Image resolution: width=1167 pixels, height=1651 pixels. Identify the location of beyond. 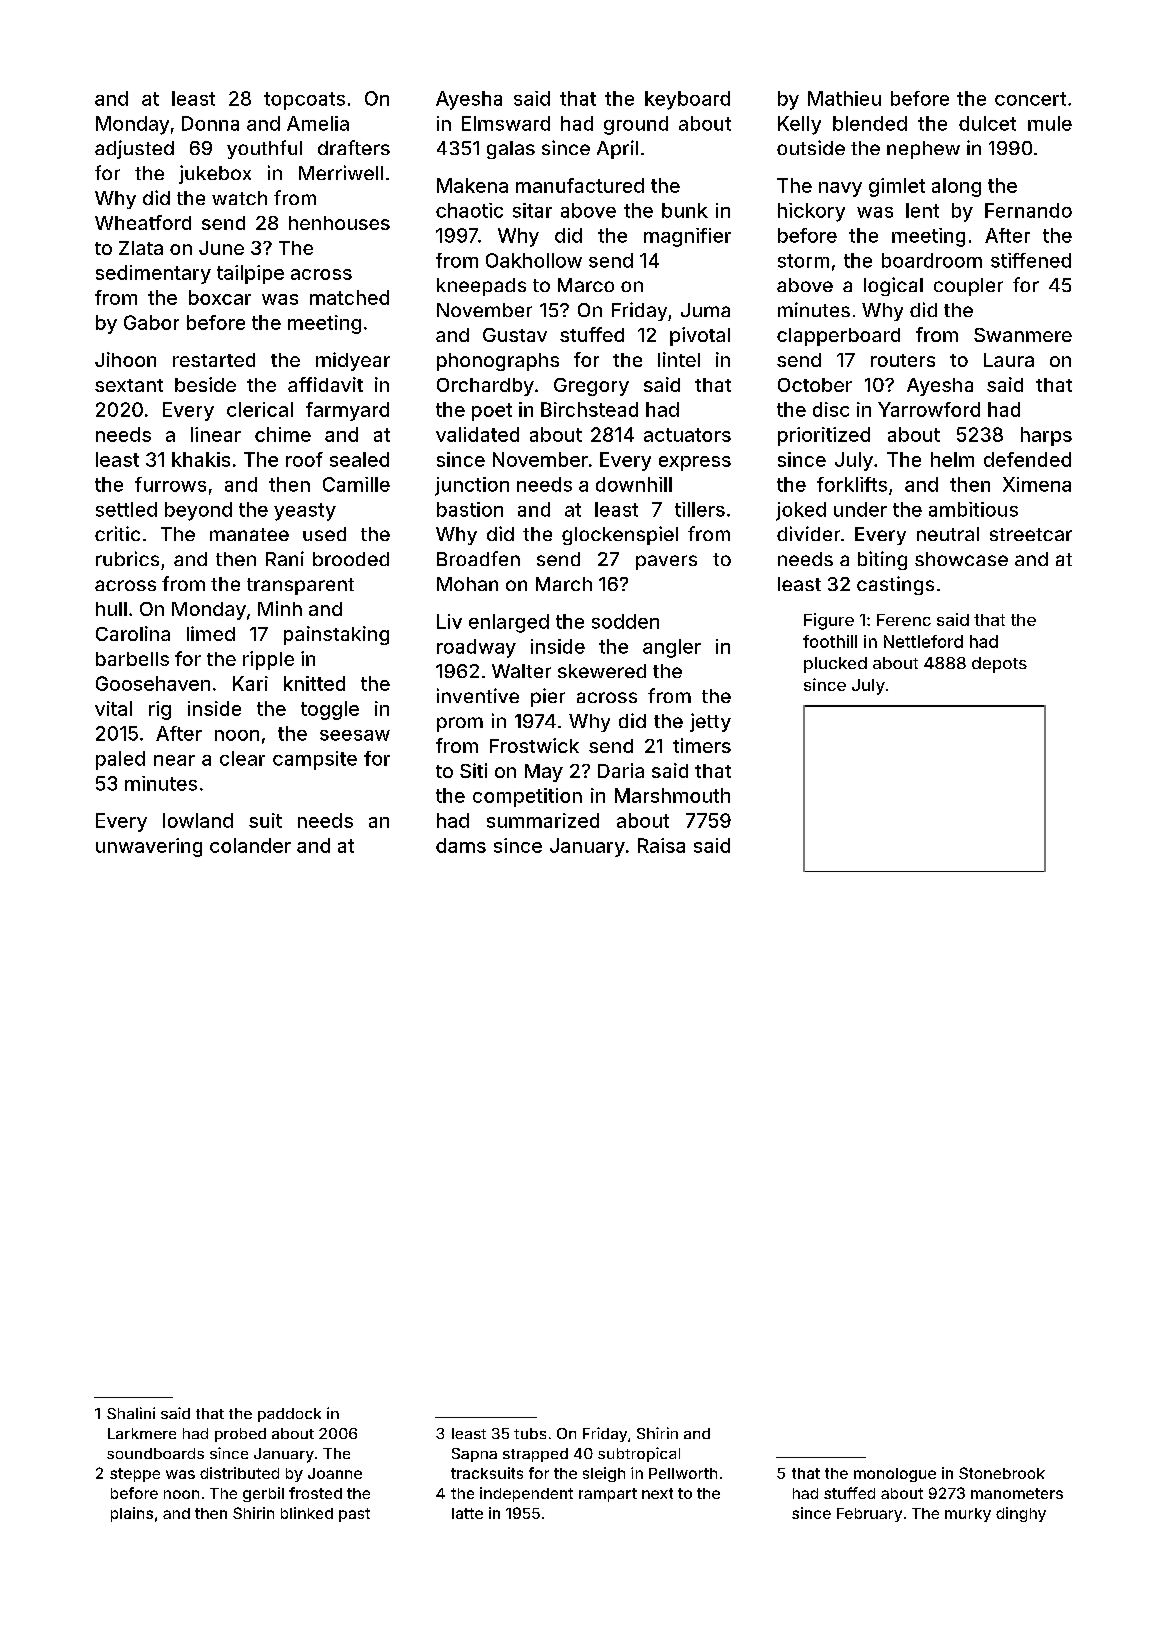
(198, 511).
